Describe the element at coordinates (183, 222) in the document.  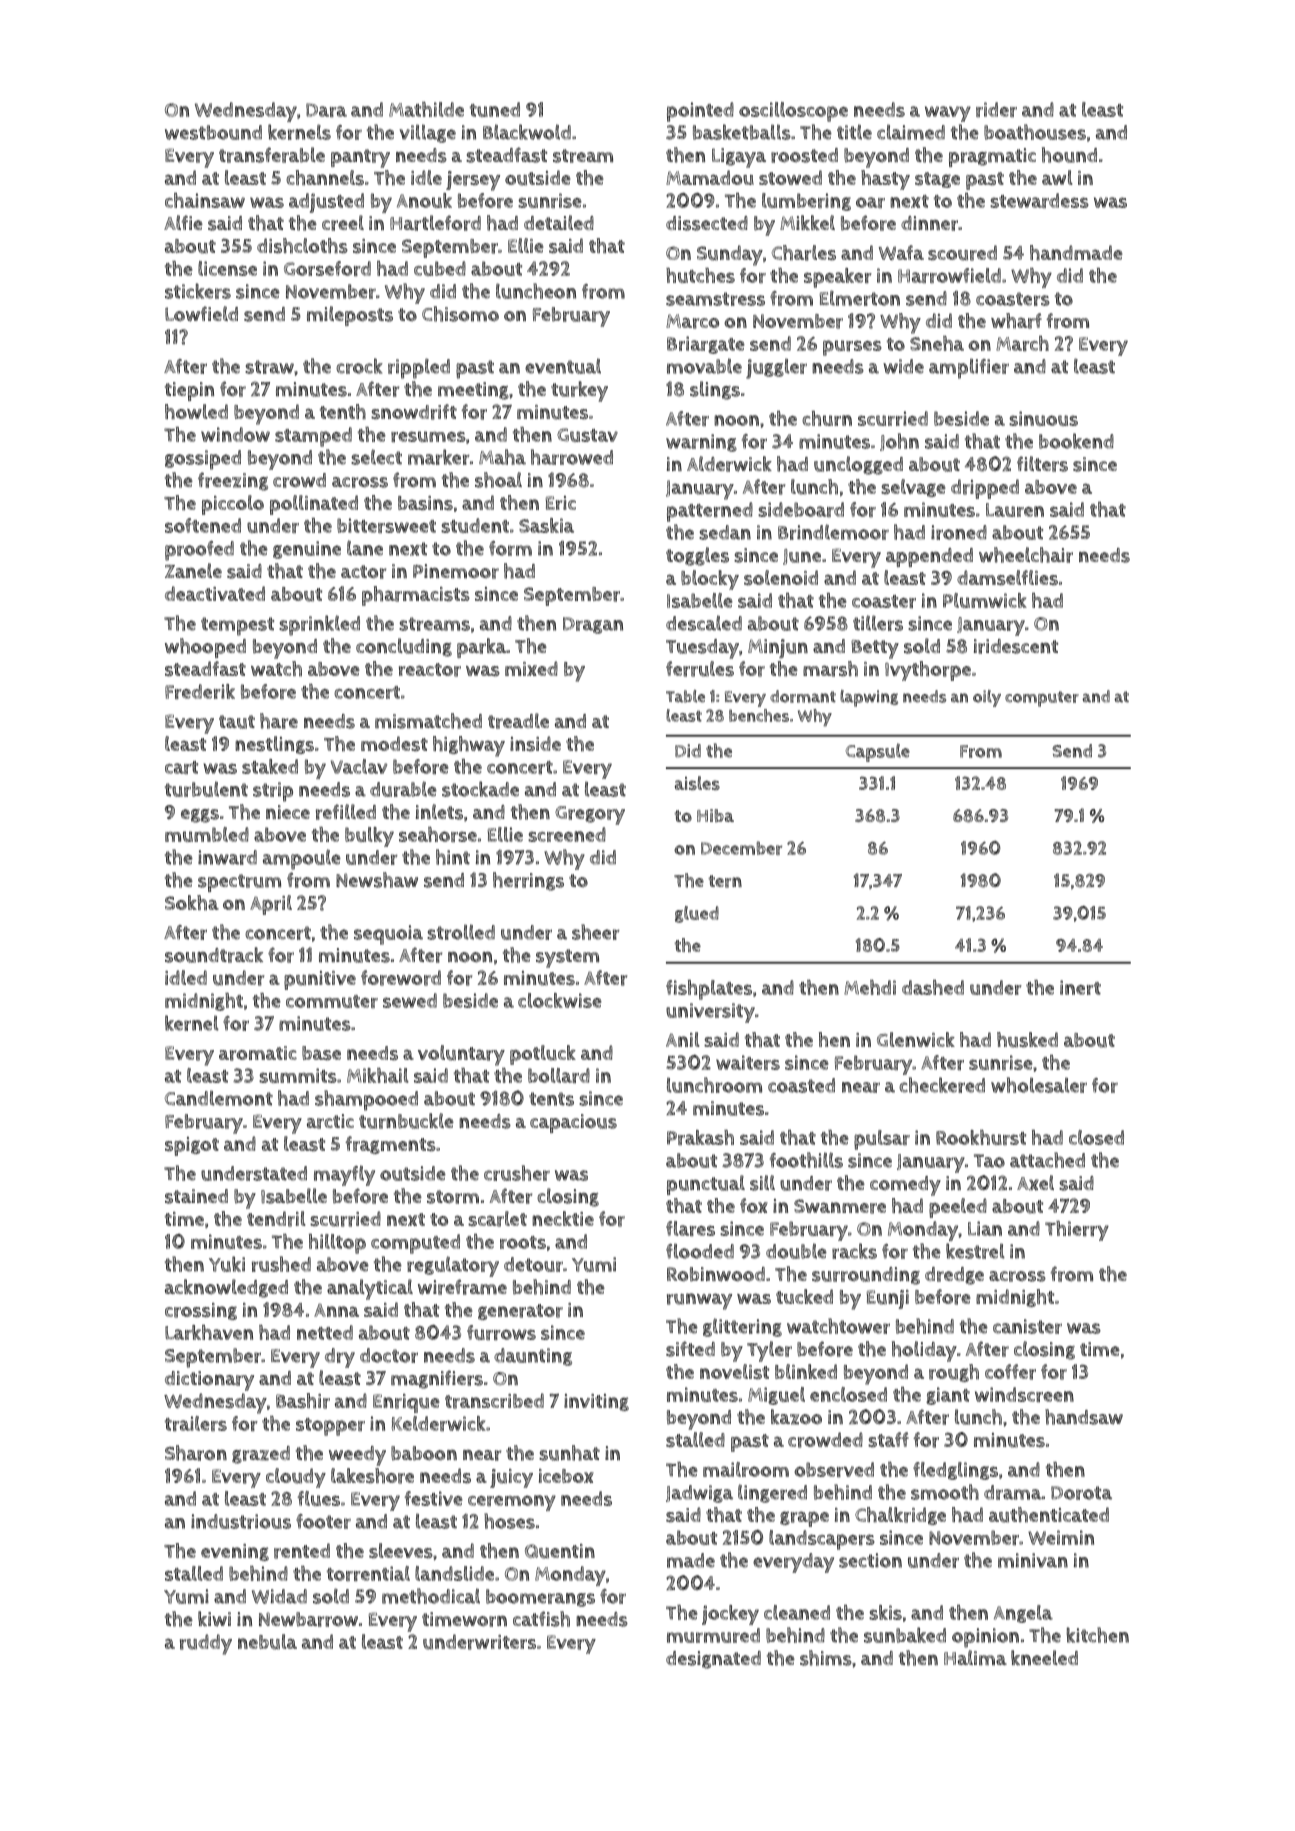
I see `Alfie` at that location.
